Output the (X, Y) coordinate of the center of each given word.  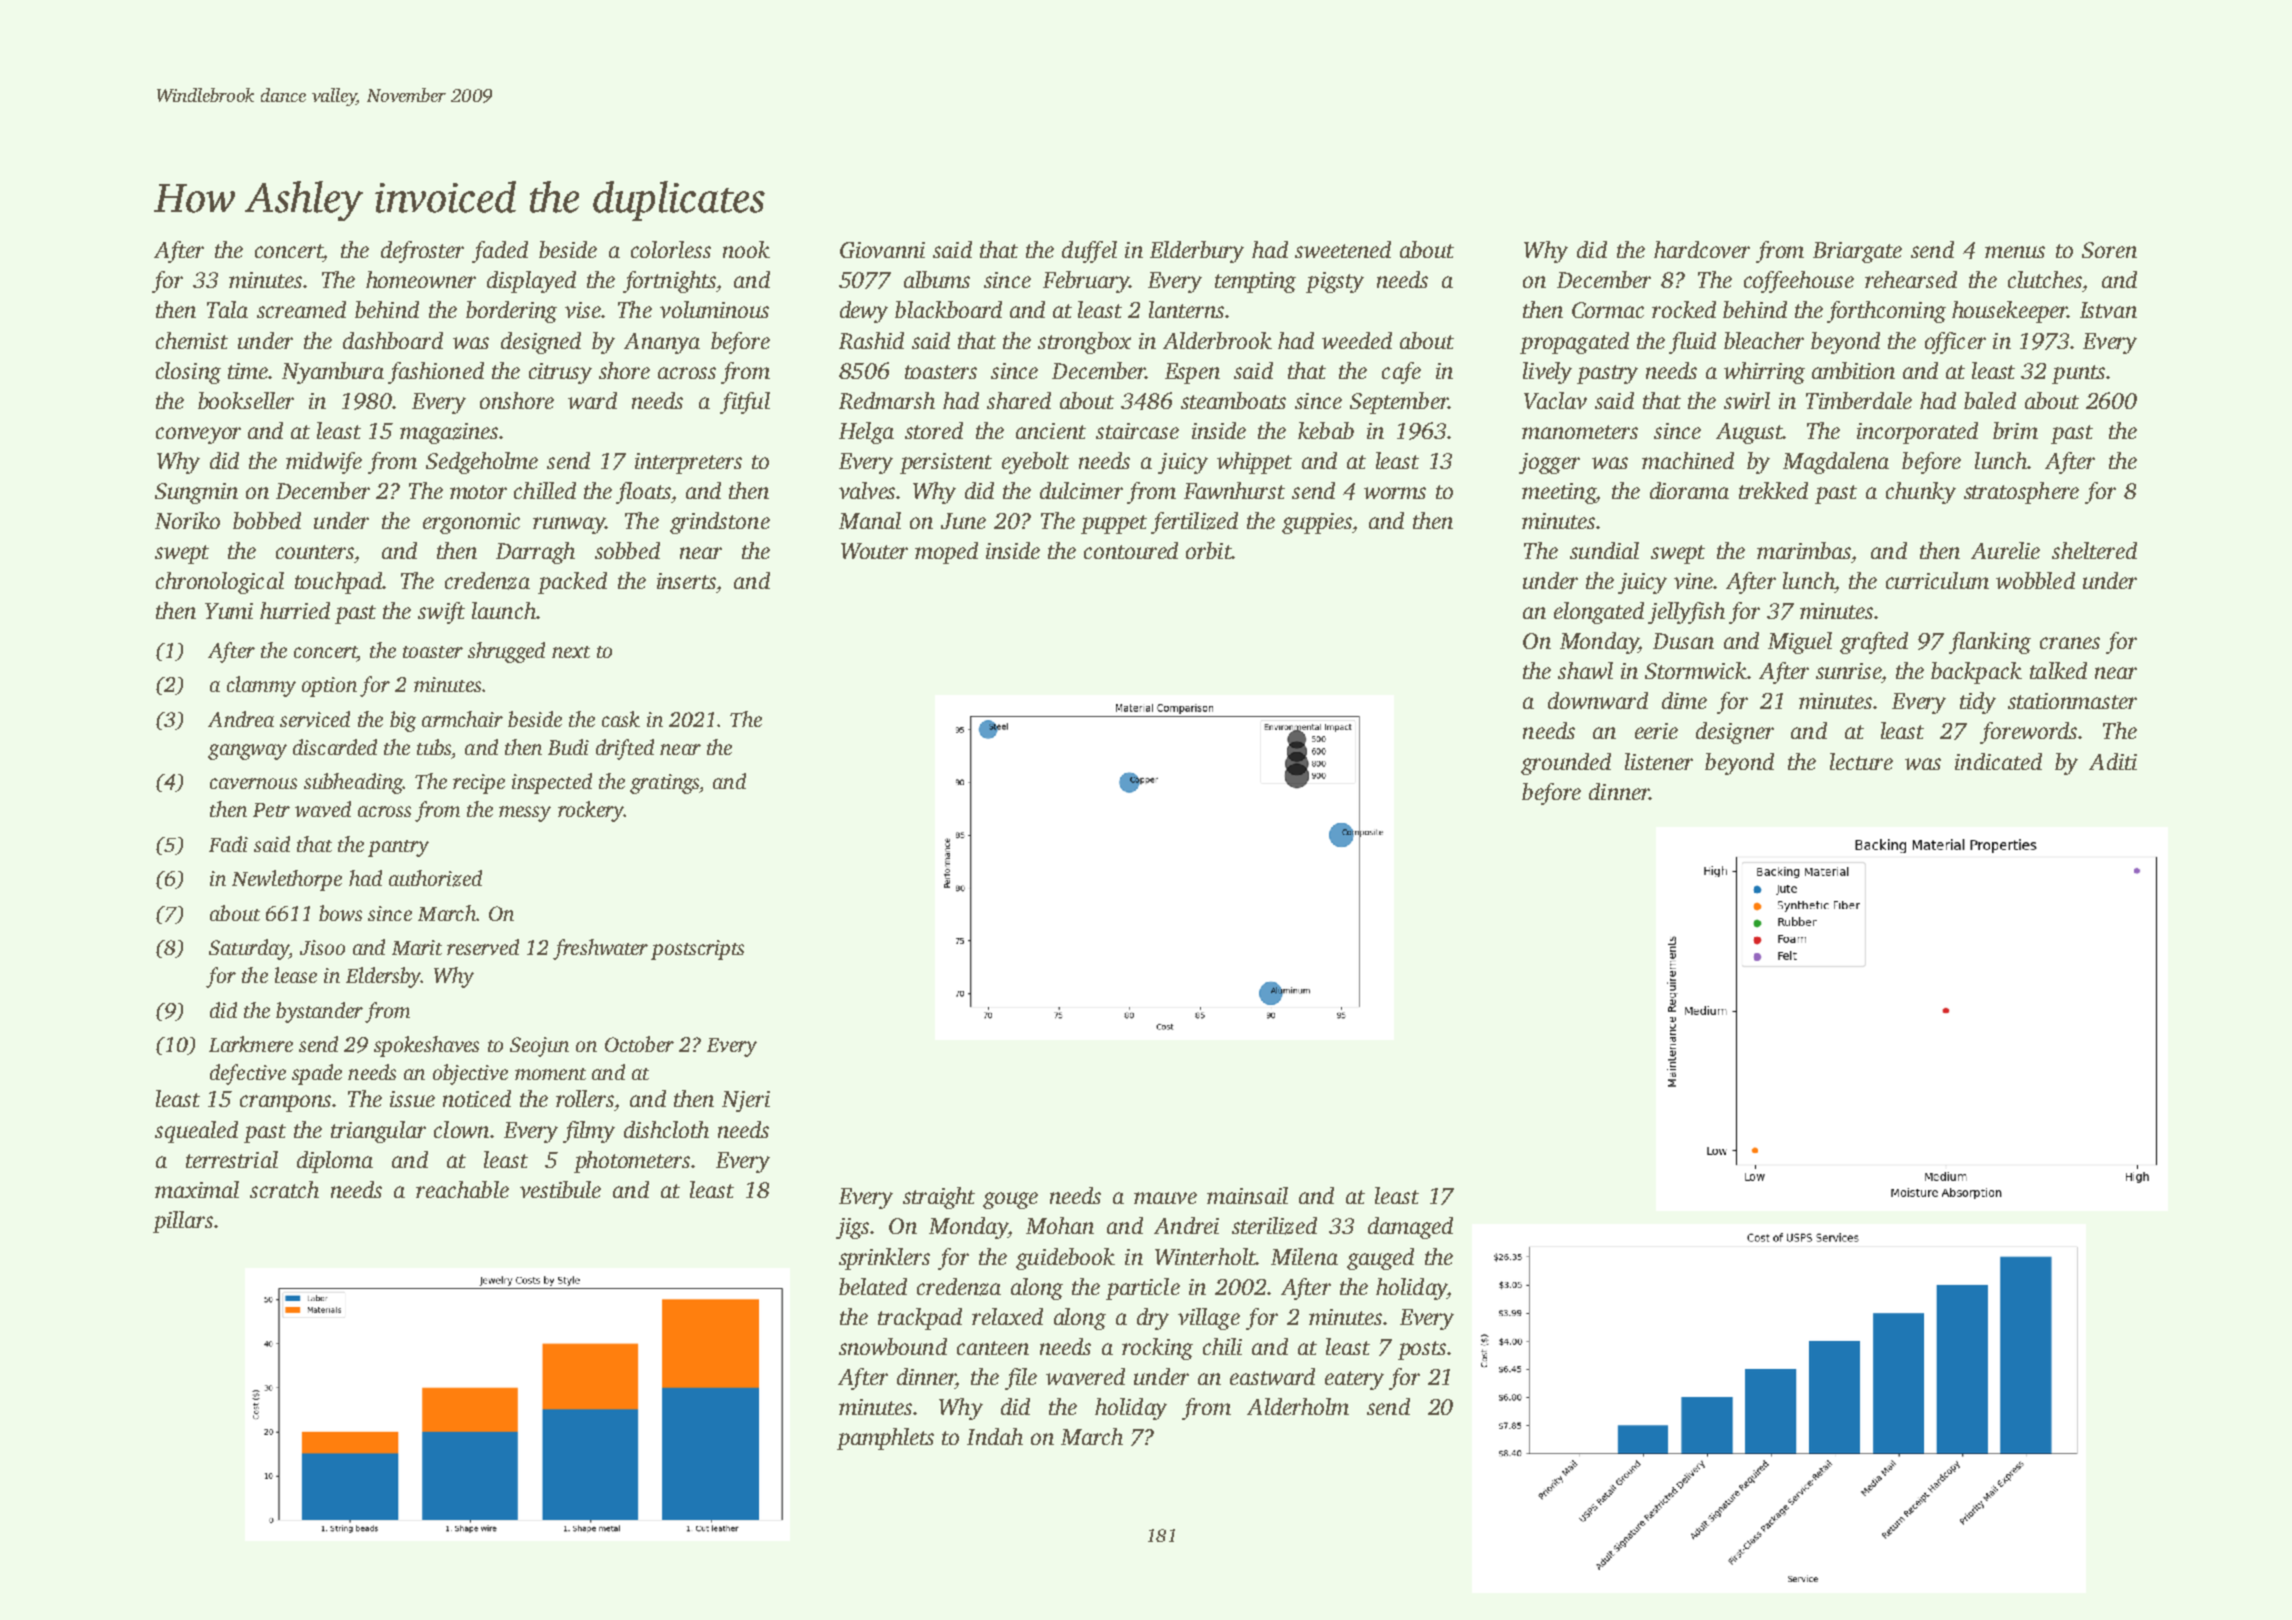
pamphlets (885, 1439)
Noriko (187, 520)
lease (296, 975)
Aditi (2113, 761)
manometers (1580, 432)
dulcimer (1081, 490)
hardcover (1702, 249)
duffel (1089, 252)
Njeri (746, 1101)
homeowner (421, 279)
